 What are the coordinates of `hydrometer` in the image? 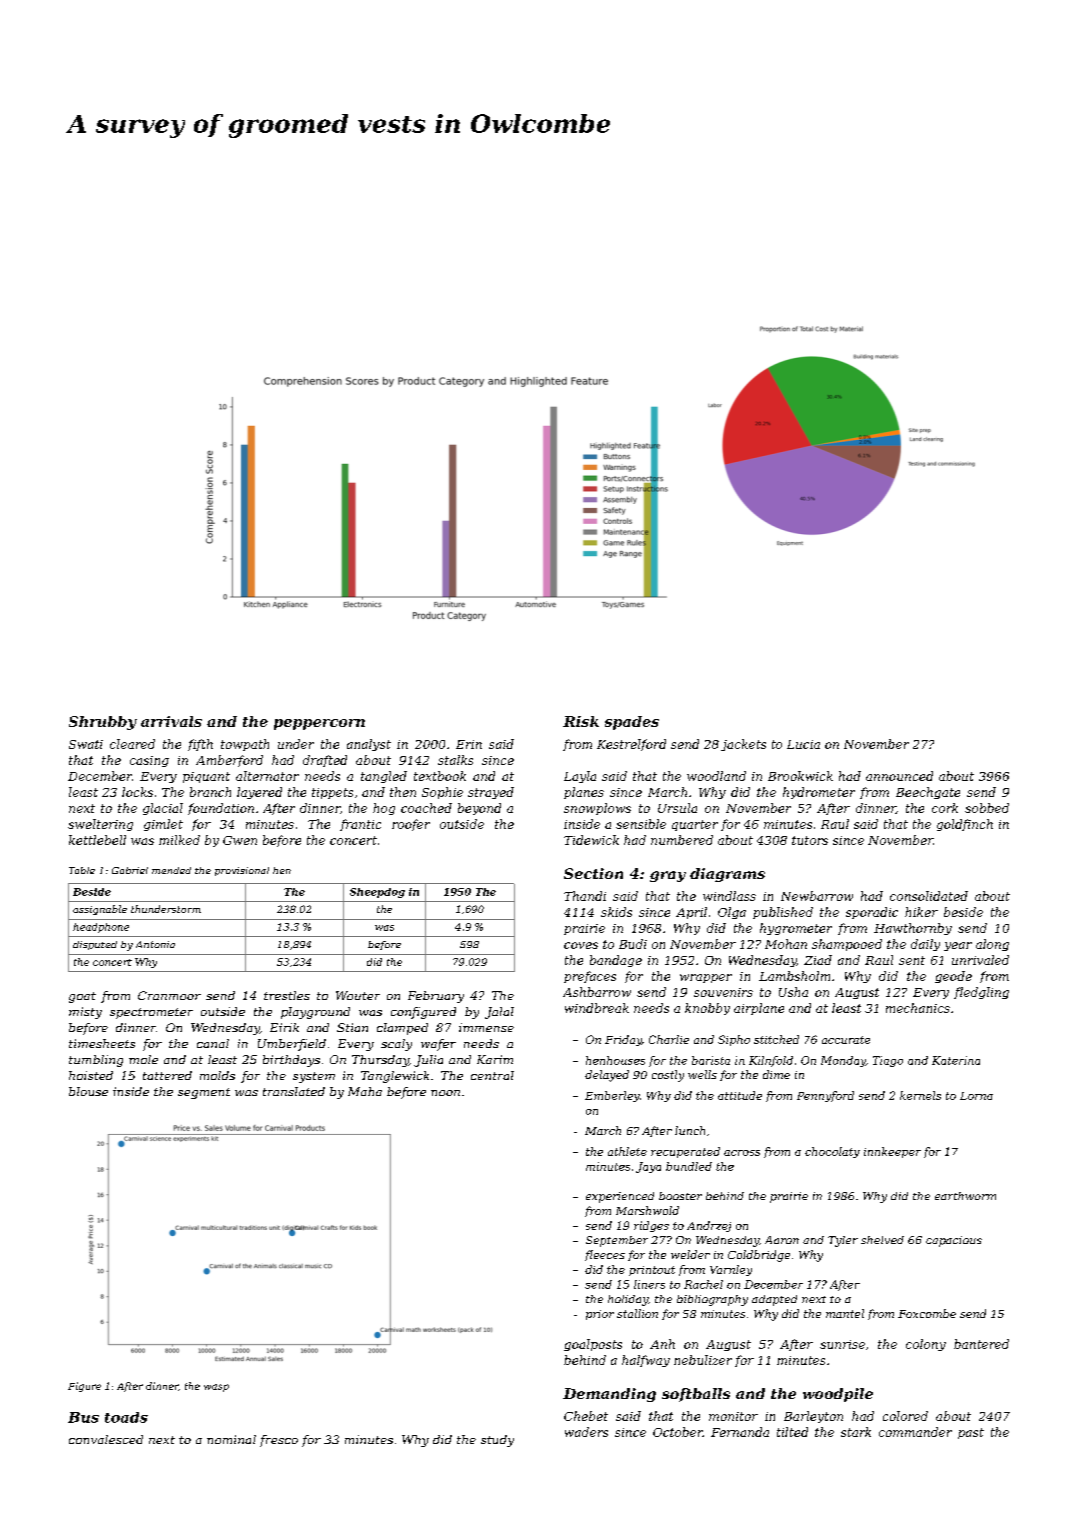 It's located at (819, 793).
